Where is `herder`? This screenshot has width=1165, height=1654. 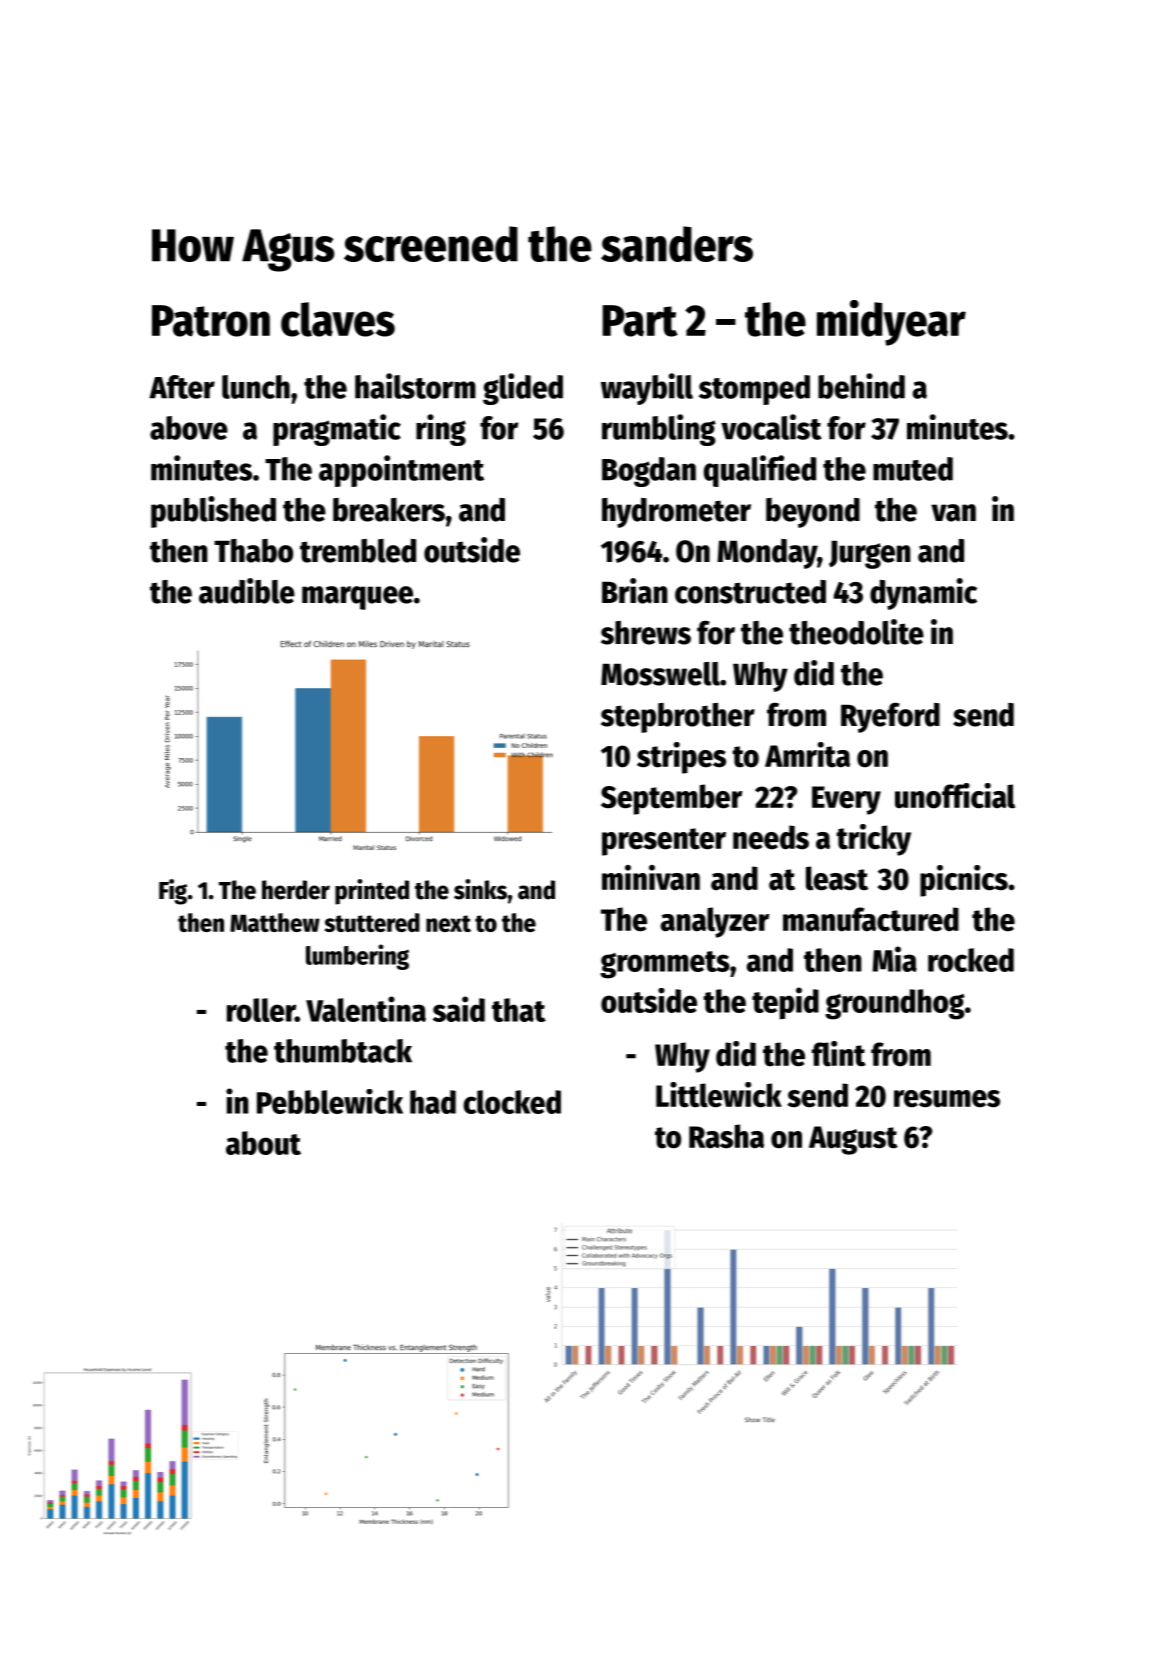
herder is located at coordinates (296, 890).
